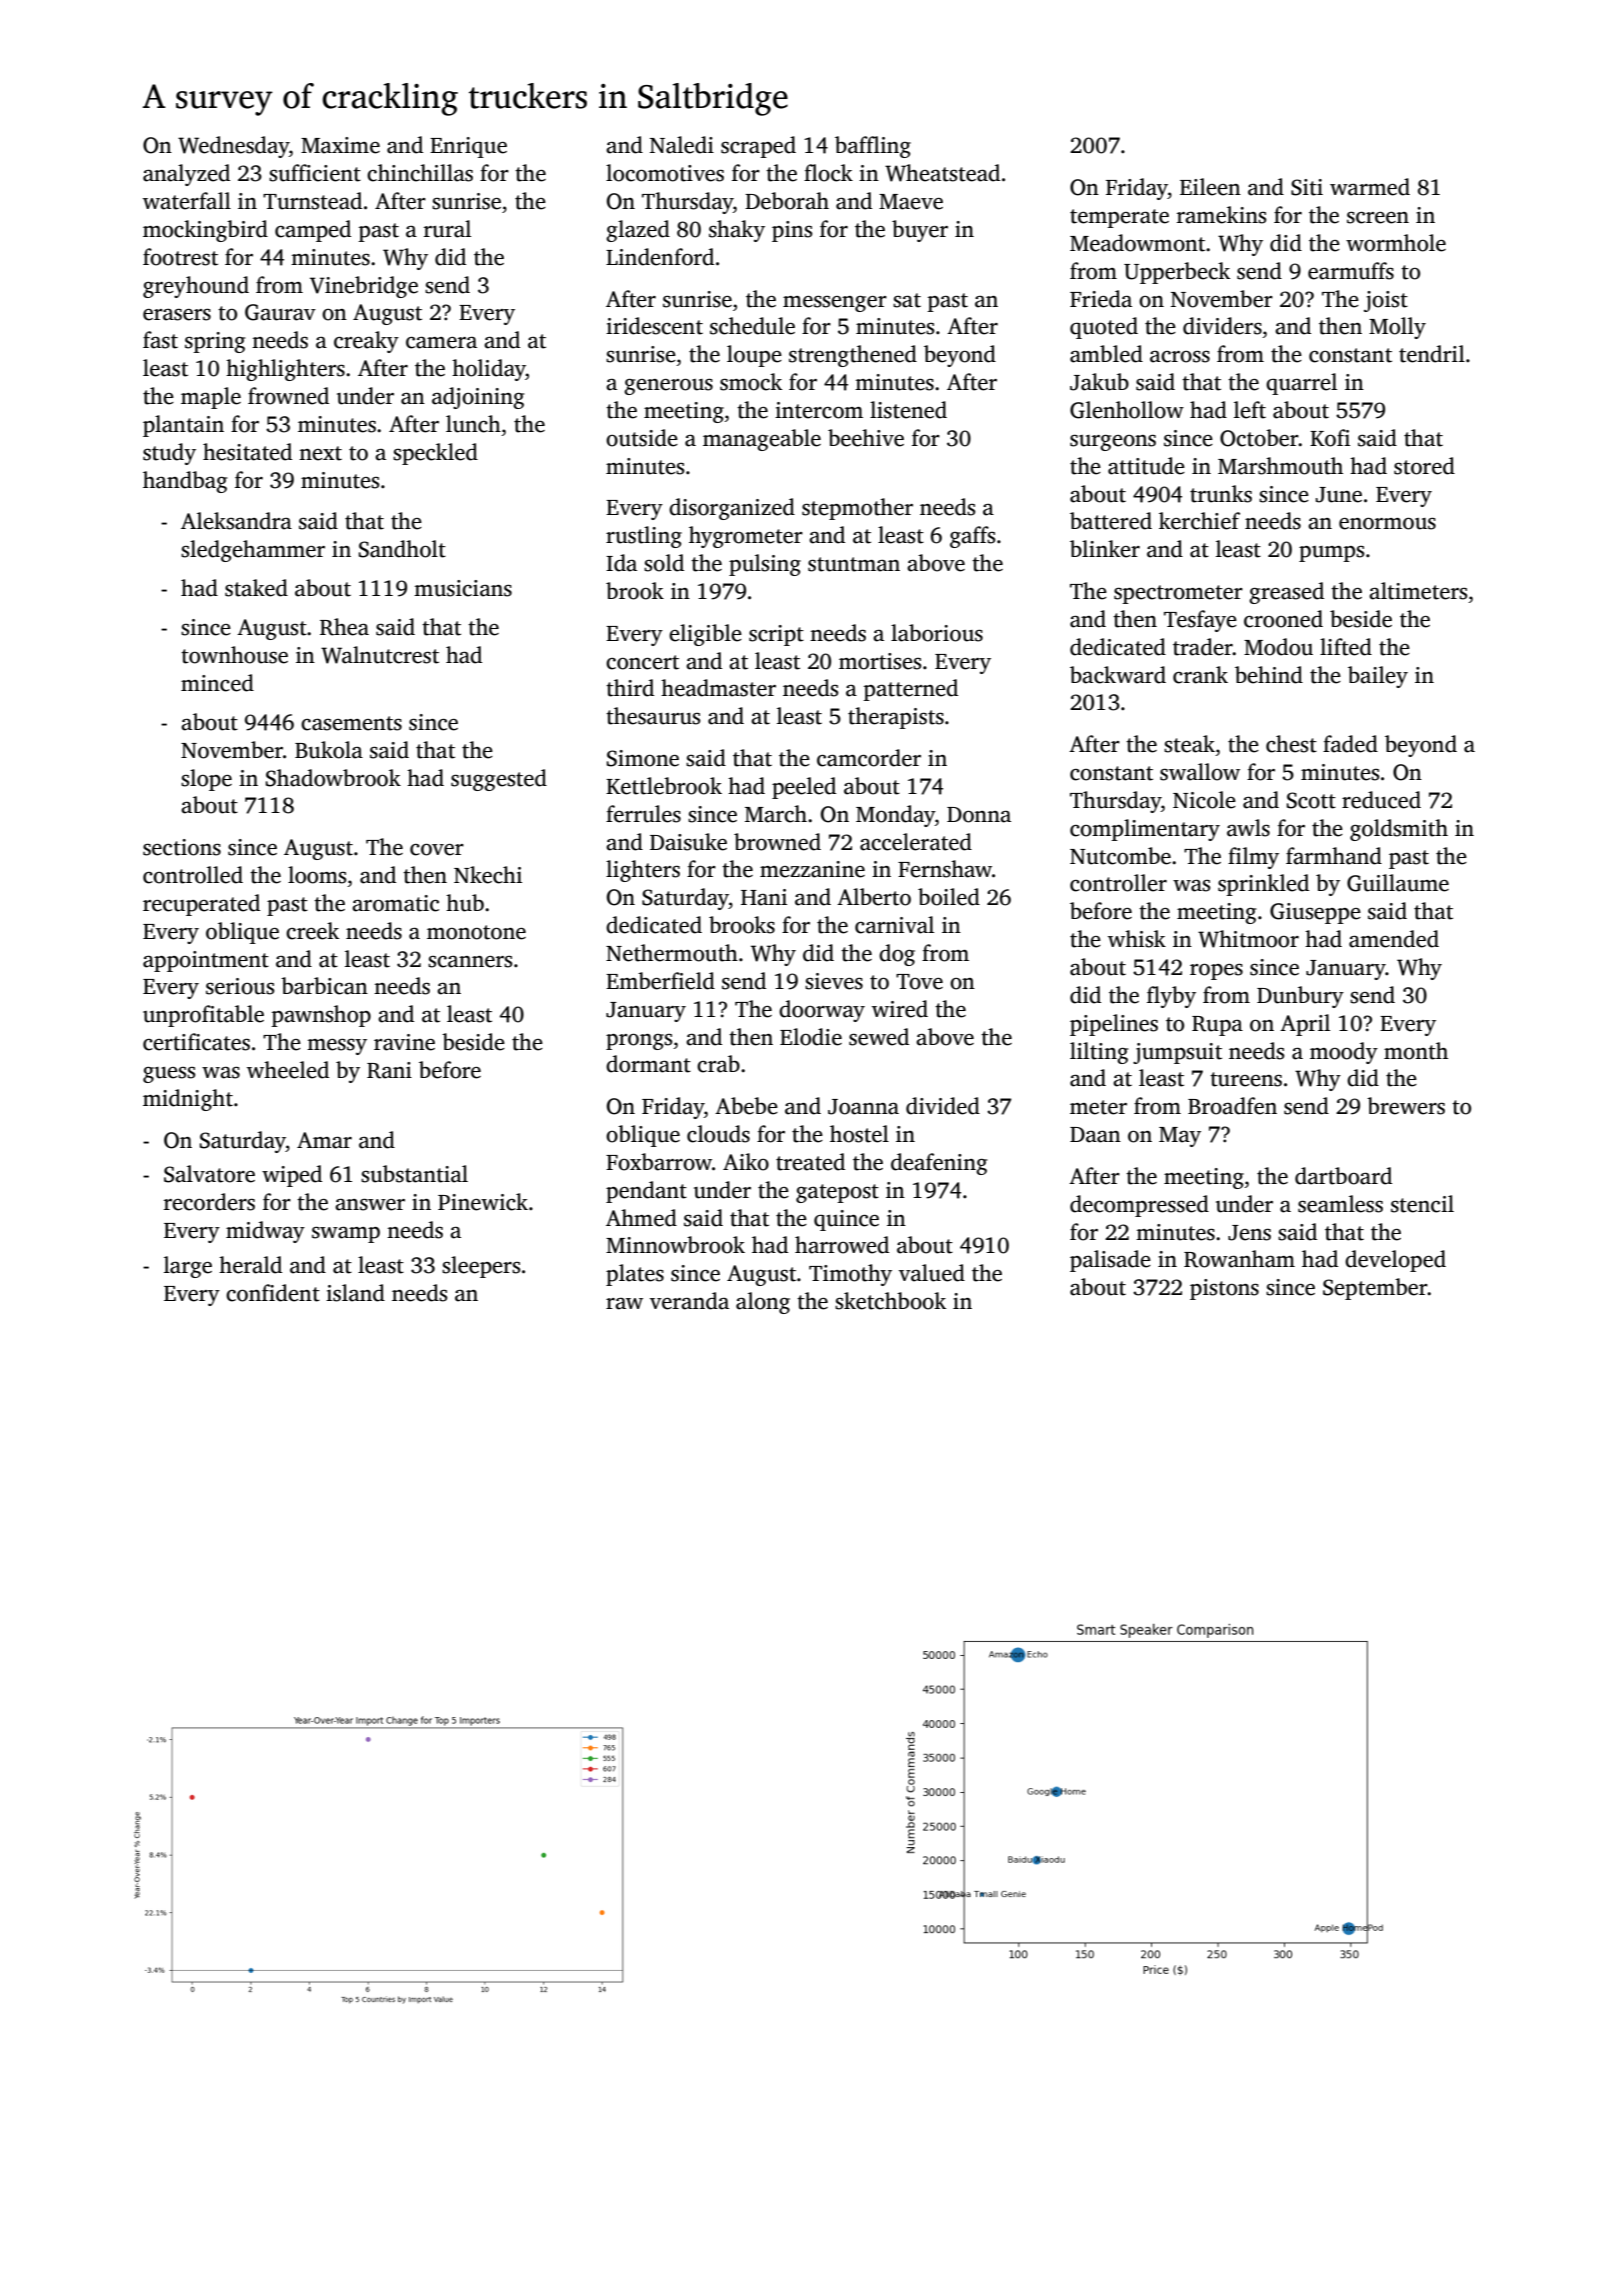 The height and width of the page is (2292, 1620). Describe the element at coordinates (1232, 1106) in the page. I see `Broadfen` at that location.
